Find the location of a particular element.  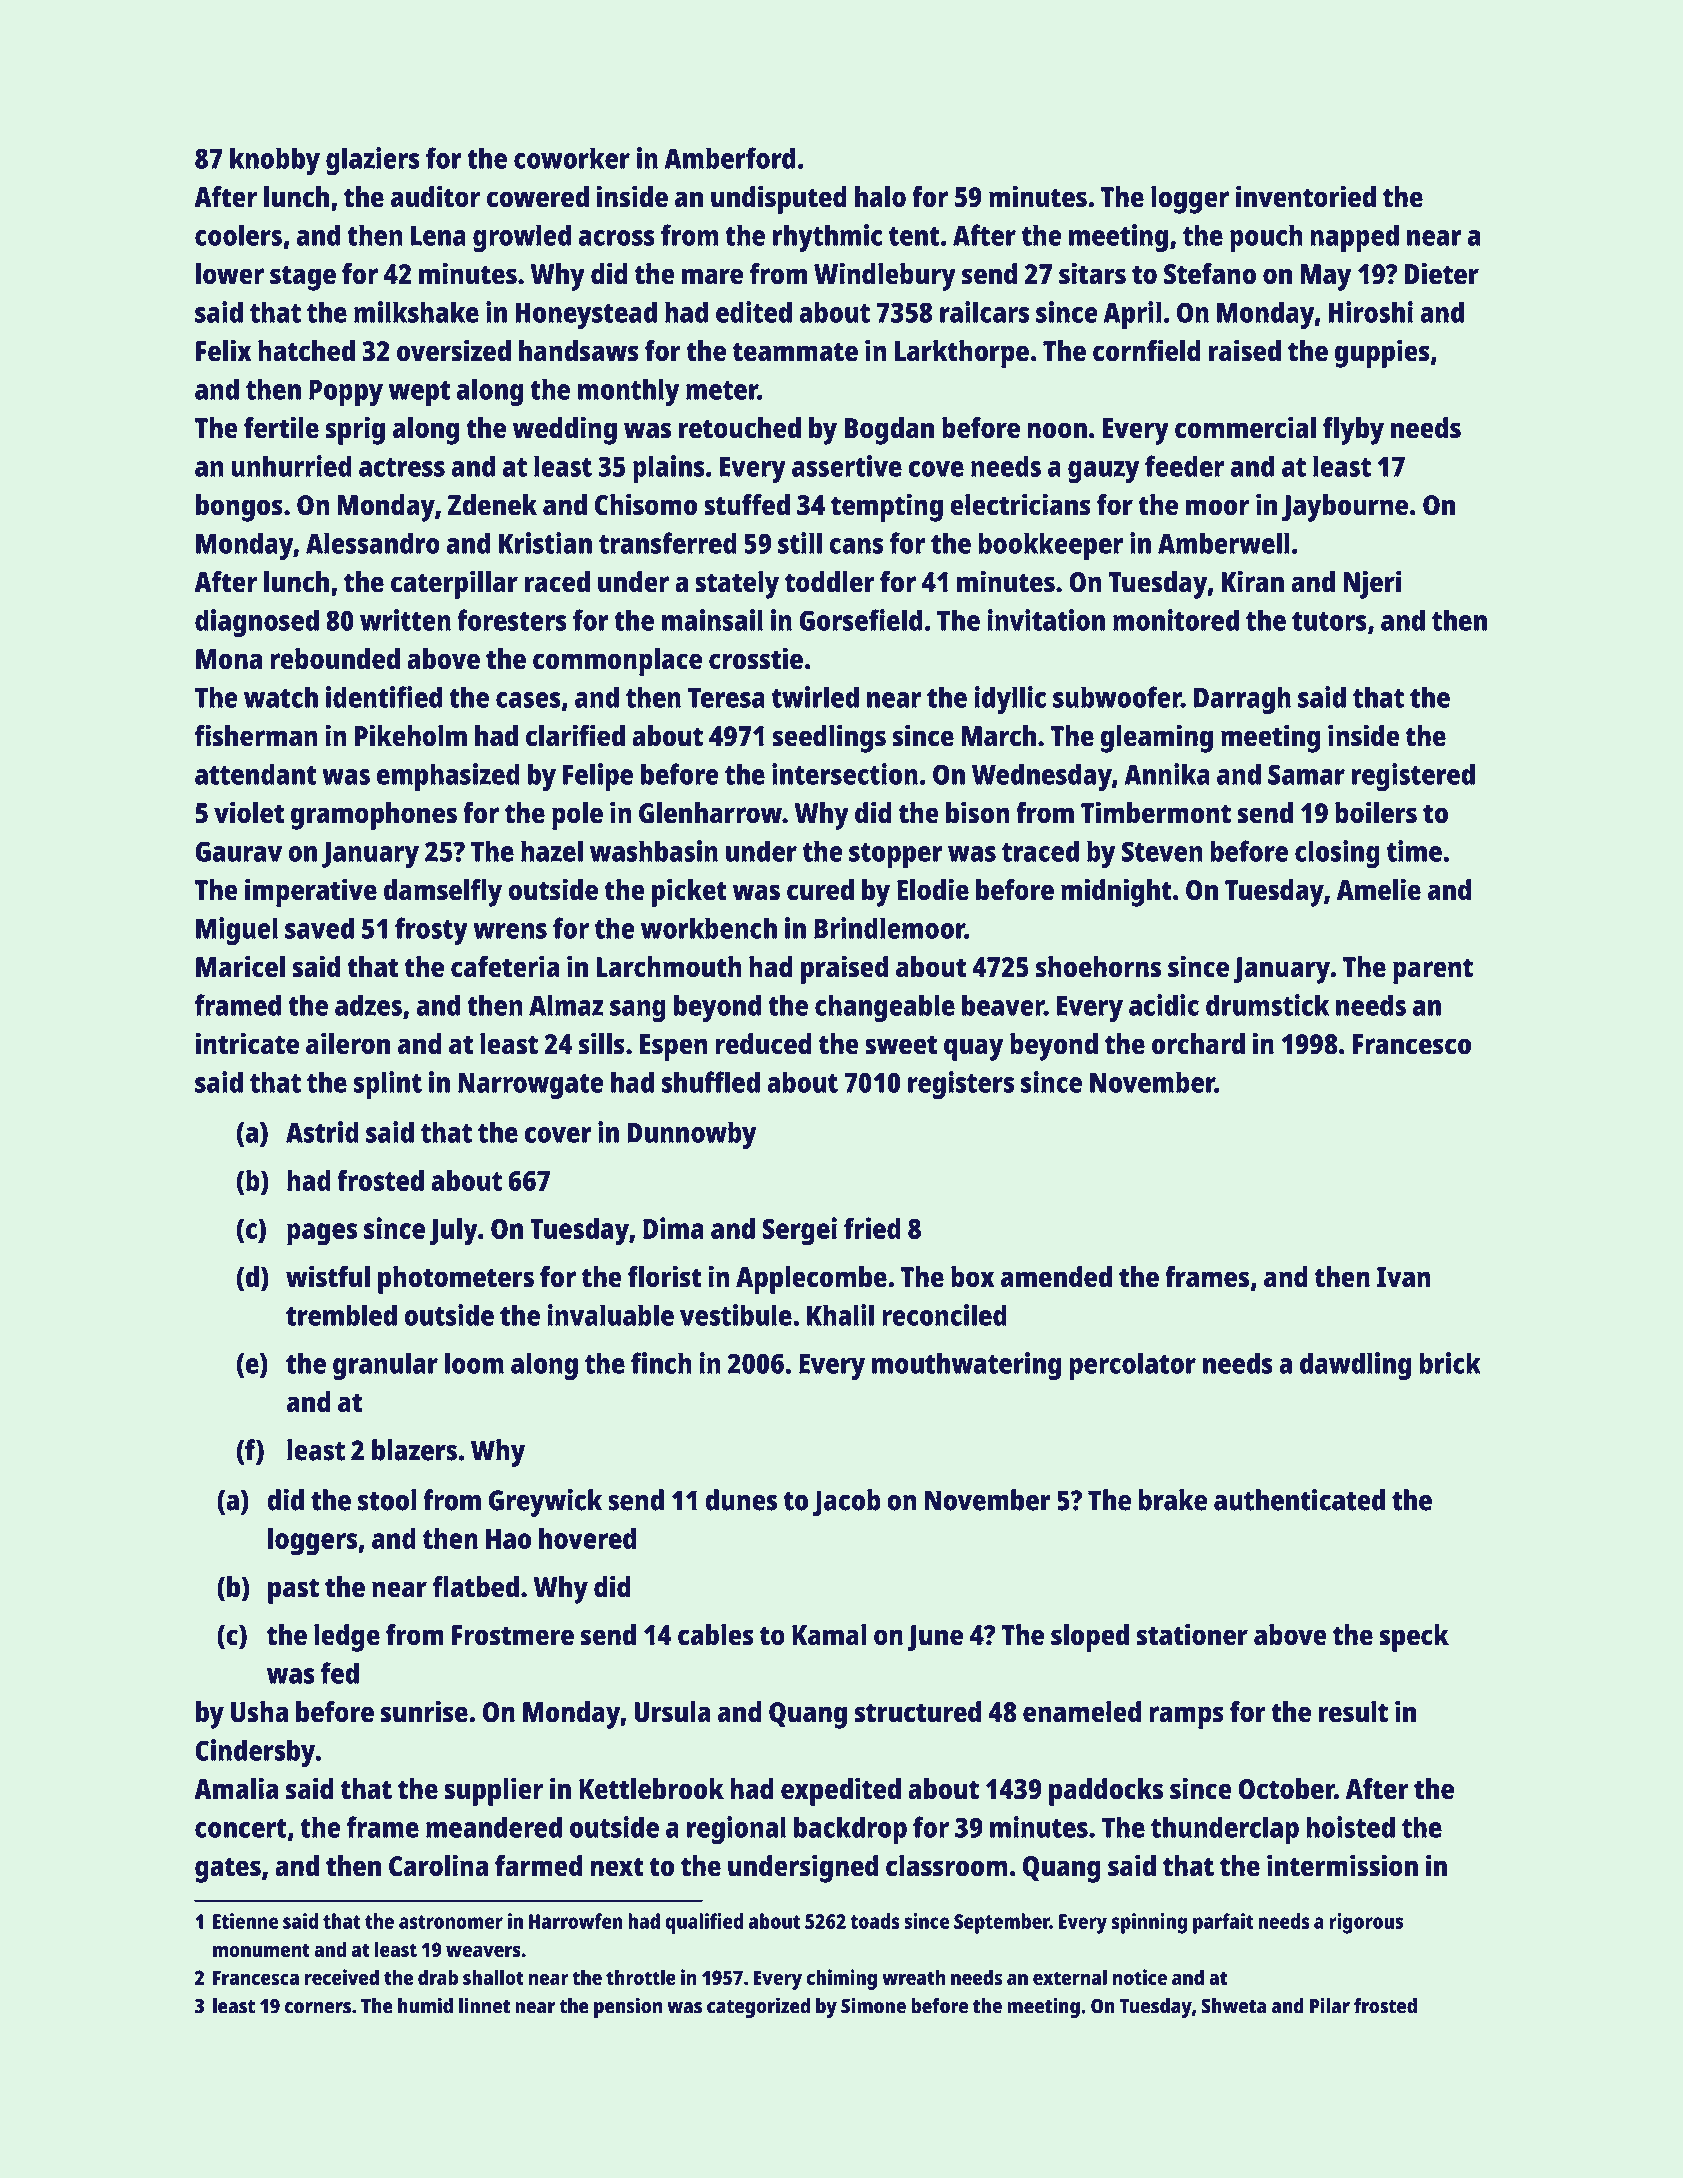

Jaybourne is located at coordinates (1345, 508).
